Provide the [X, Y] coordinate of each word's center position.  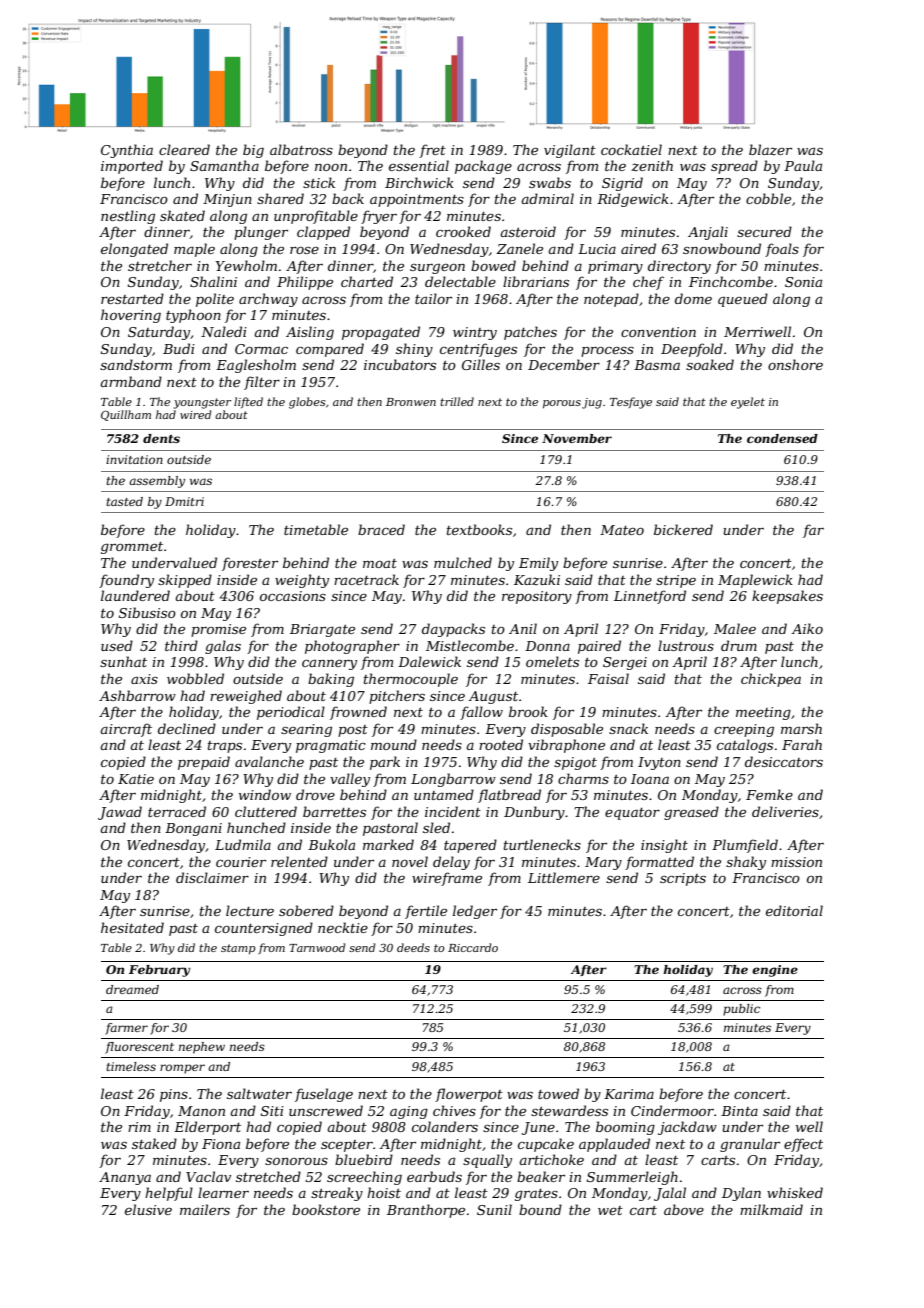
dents [161, 438]
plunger [261, 233]
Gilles [481, 364]
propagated [381, 333]
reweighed [246, 697]
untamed [444, 794]
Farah [802, 744]
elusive [148, 1209]
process [607, 352]
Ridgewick [633, 200]
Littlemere [564, 877]
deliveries [785, 811]
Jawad [120, 813]
